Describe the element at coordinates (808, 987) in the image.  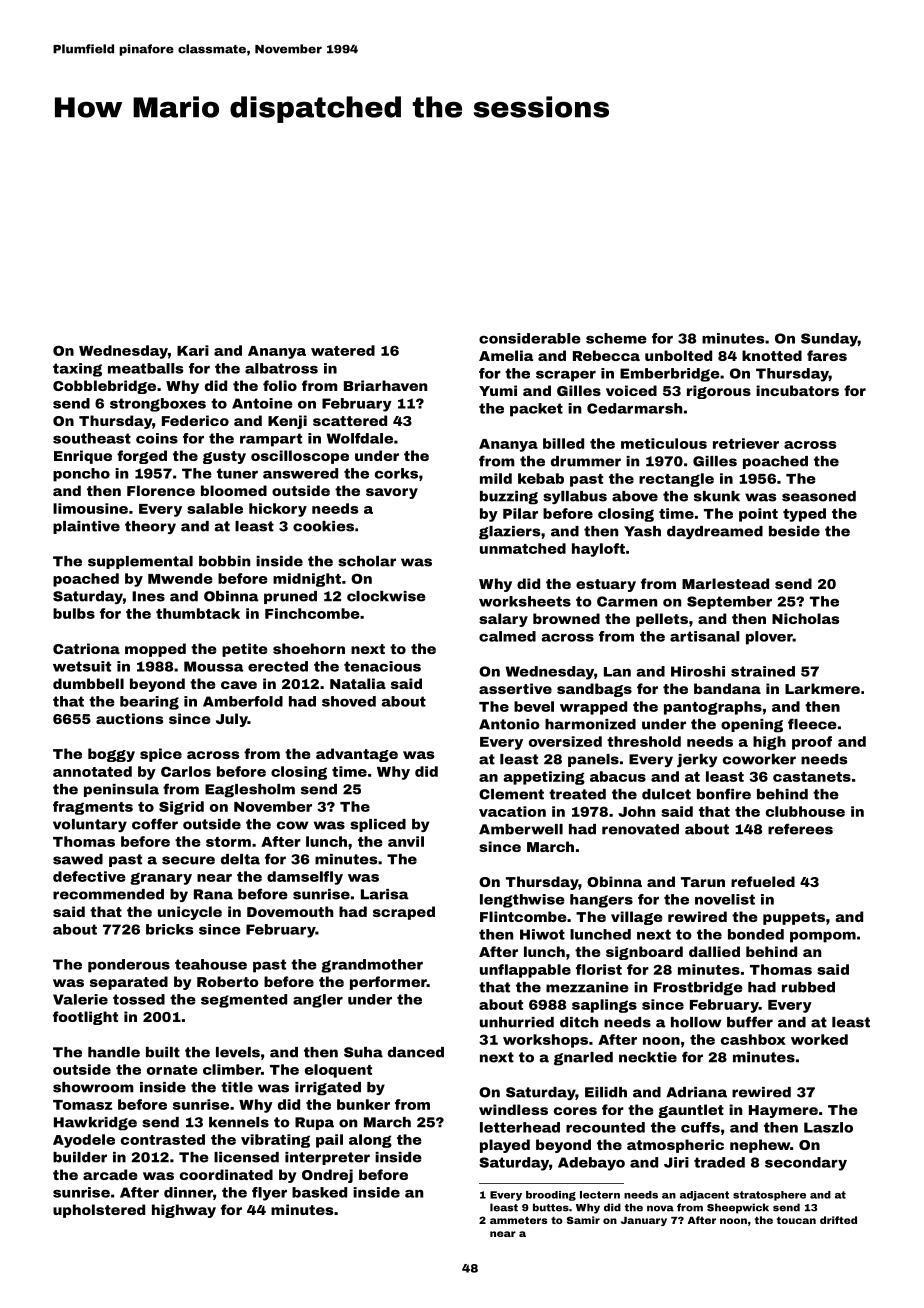
I see `rubbed` at that location.
